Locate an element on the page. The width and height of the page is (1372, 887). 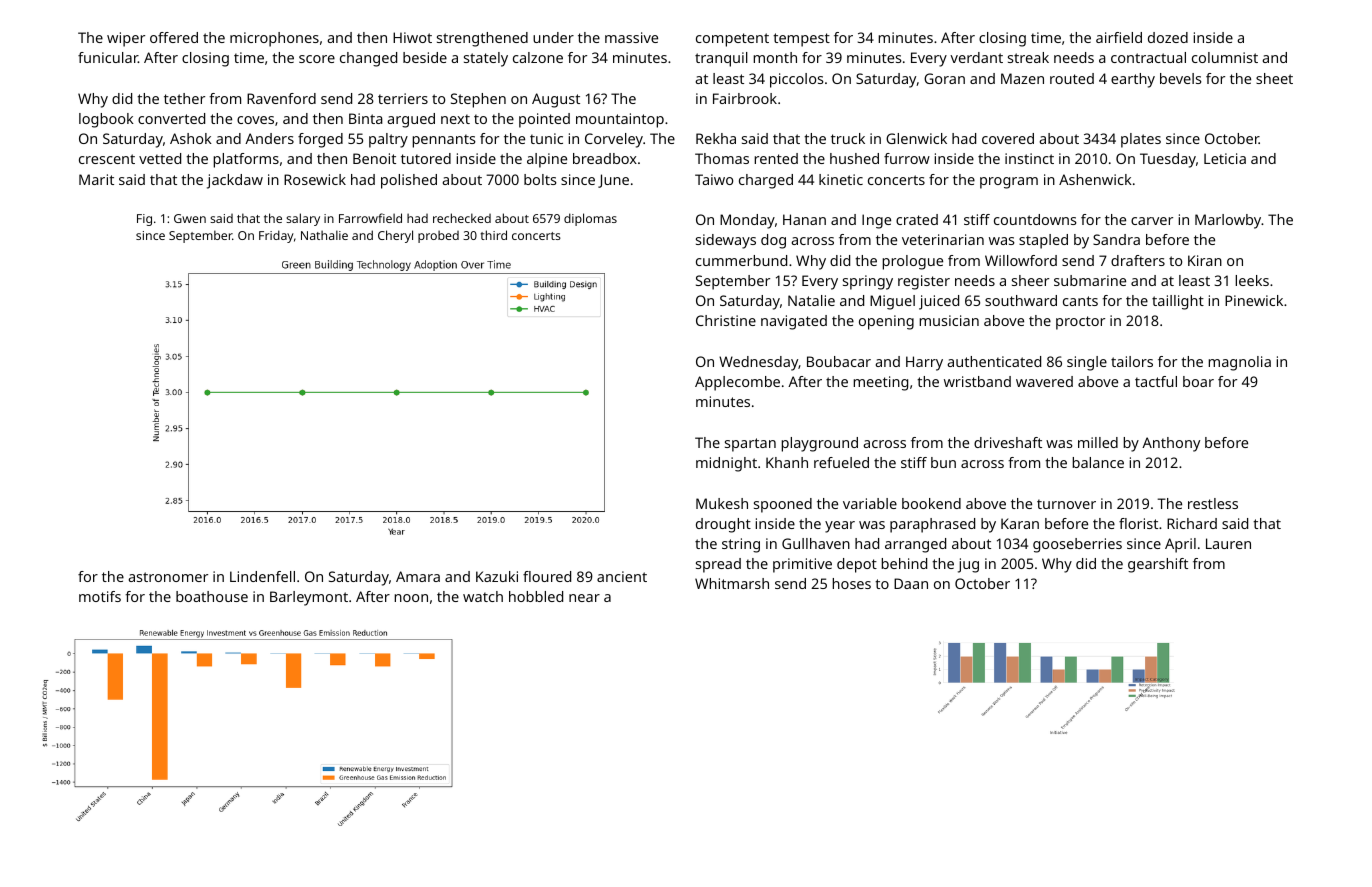
plates is located at coordinates (1141, 140).
